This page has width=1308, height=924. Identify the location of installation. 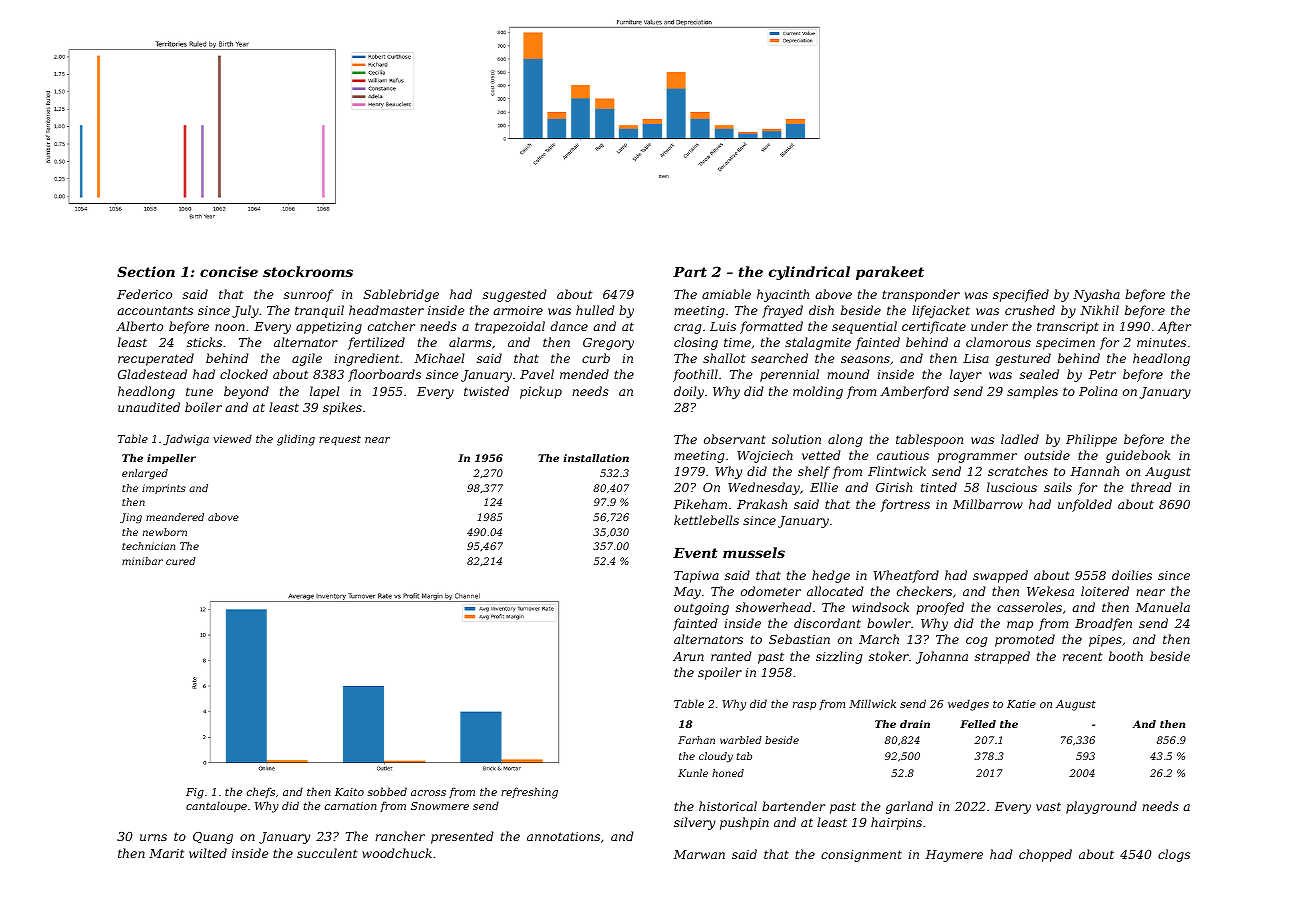
(596, 458).
